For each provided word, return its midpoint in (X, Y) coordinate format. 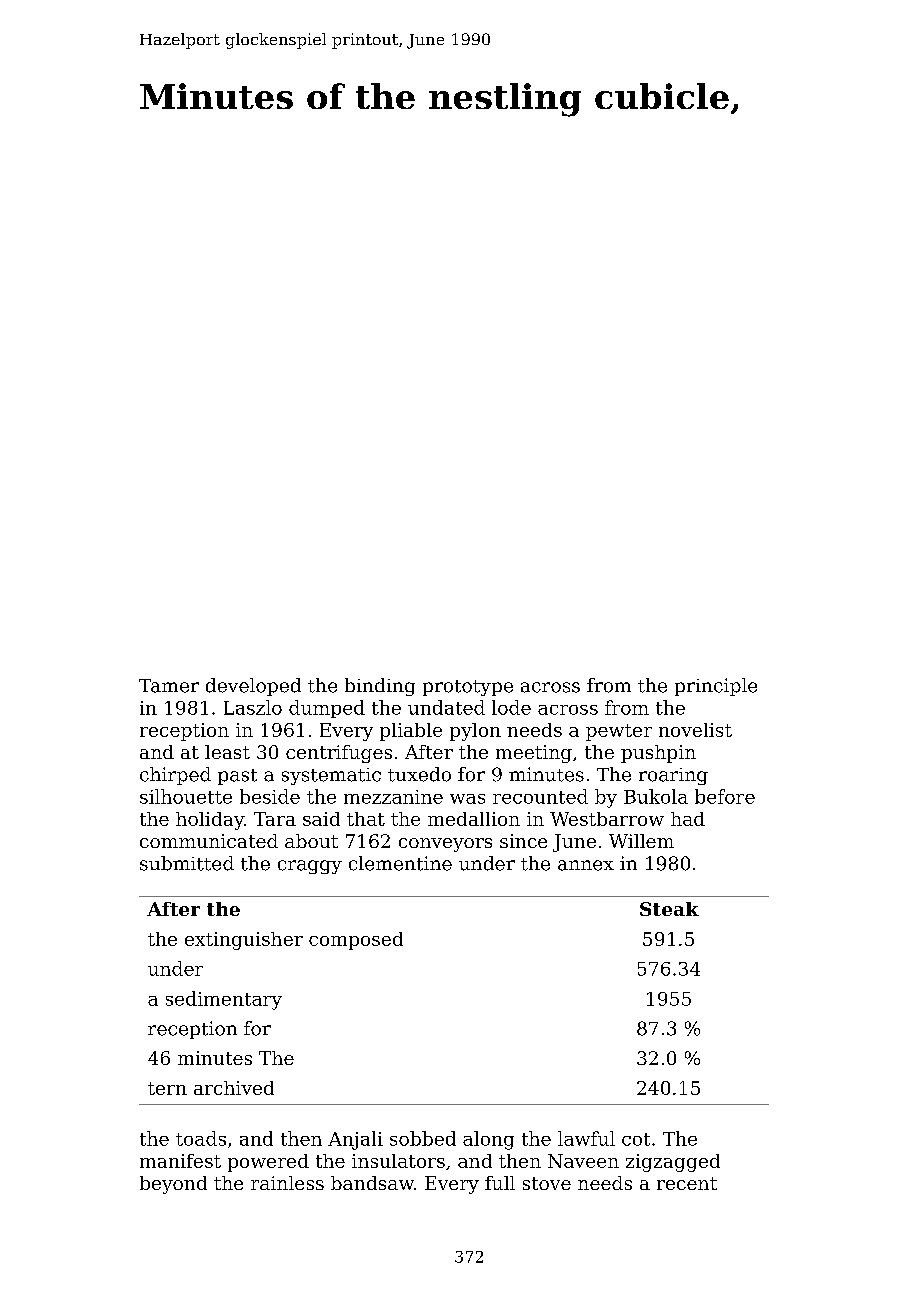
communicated (209, 841)
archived (234, 1088)
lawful (586, 1138)
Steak (669, 909)
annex (586, 865)
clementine (400, 863)
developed (253, 687)
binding (380, 687)
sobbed (423, 1138)
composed (356, 941)
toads (201, 1138)
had (688, 819)
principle (716, 687)
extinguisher (244, 941)
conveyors (445, 845)
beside (270, 796)
